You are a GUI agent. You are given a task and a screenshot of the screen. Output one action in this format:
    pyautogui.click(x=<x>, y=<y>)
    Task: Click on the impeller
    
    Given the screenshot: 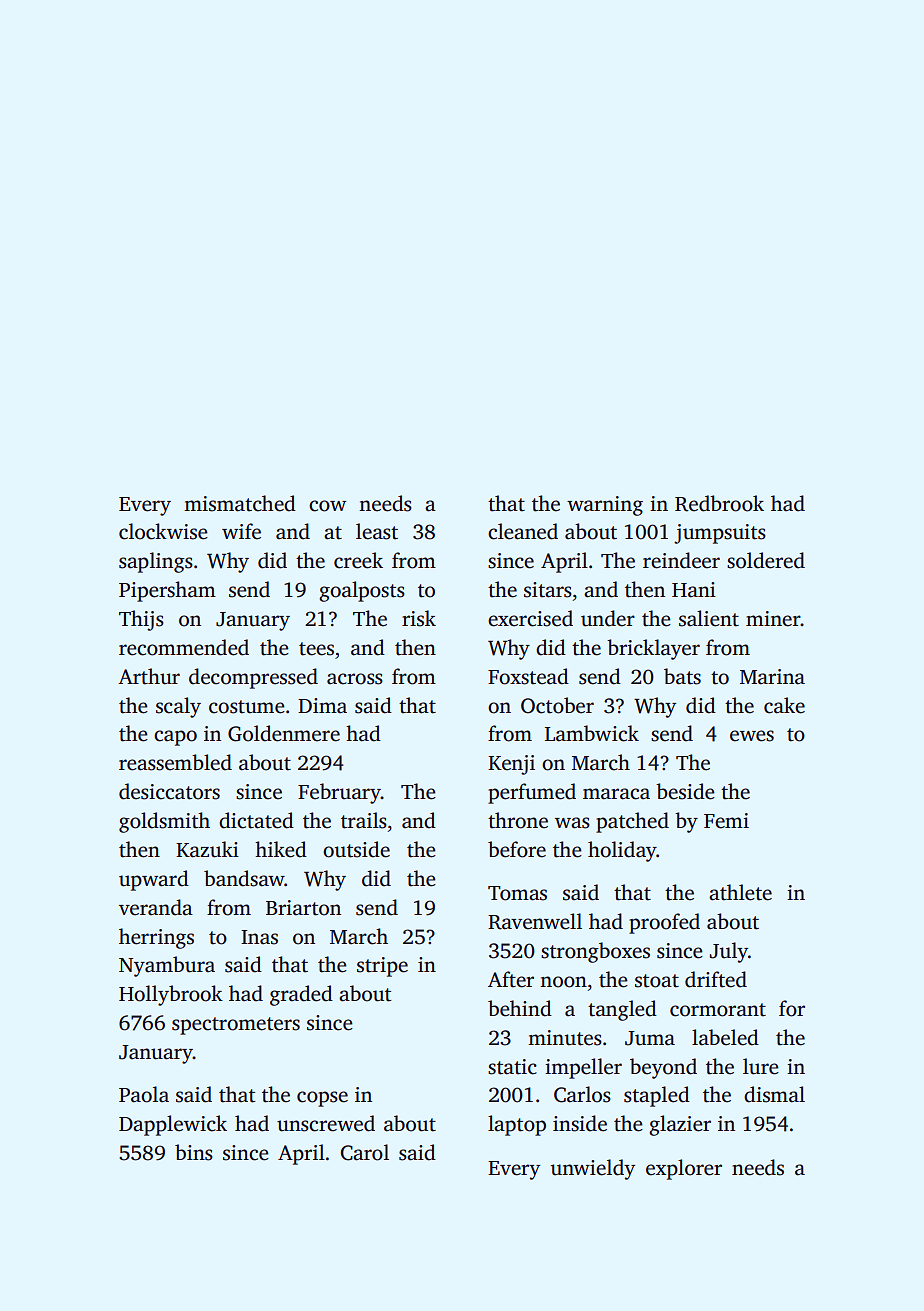 What is the action you would take?
    pyautogui.click(x=583, y=1068)
